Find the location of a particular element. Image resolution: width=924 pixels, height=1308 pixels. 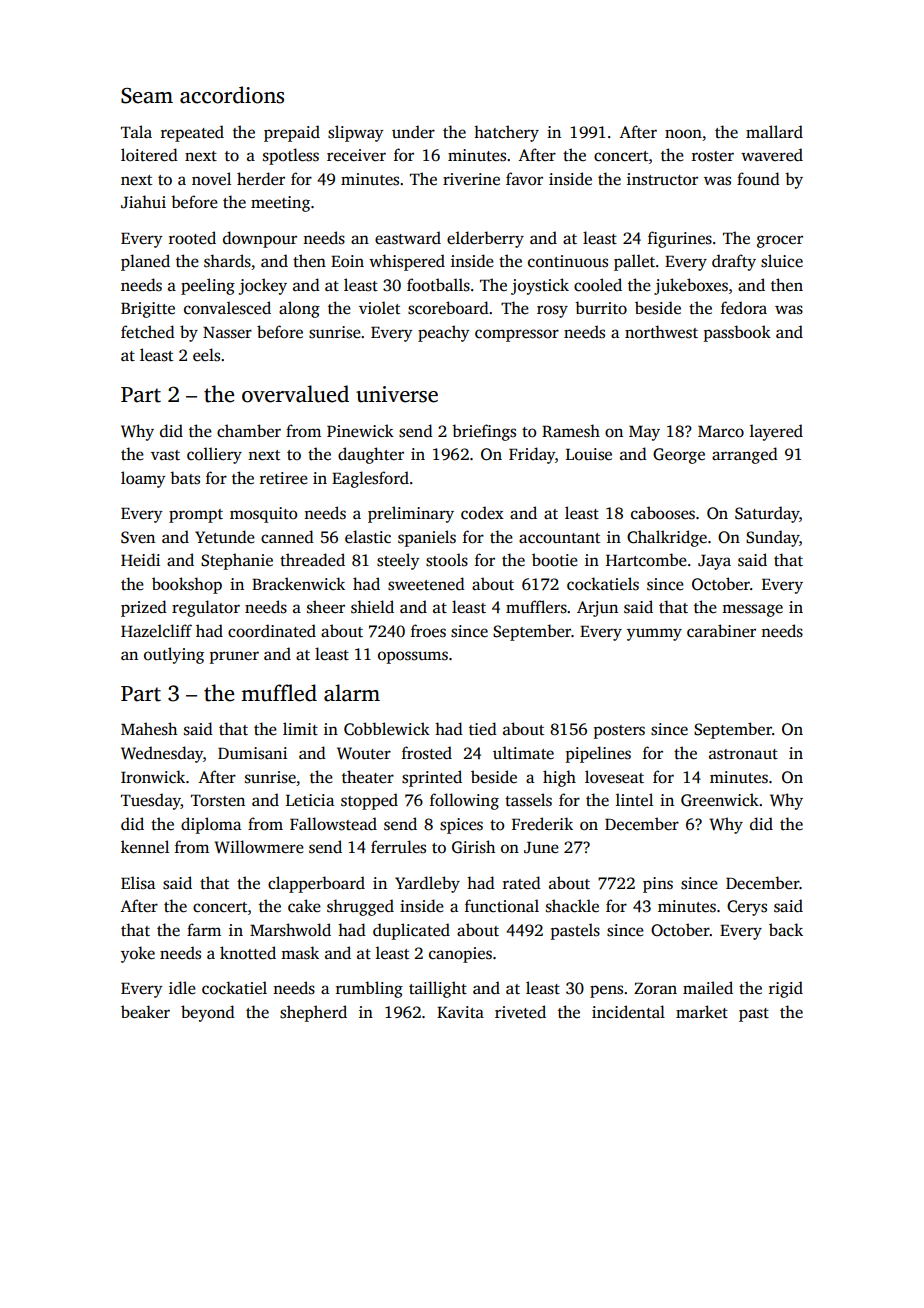

eastward is located at coordinates (408, 238).
